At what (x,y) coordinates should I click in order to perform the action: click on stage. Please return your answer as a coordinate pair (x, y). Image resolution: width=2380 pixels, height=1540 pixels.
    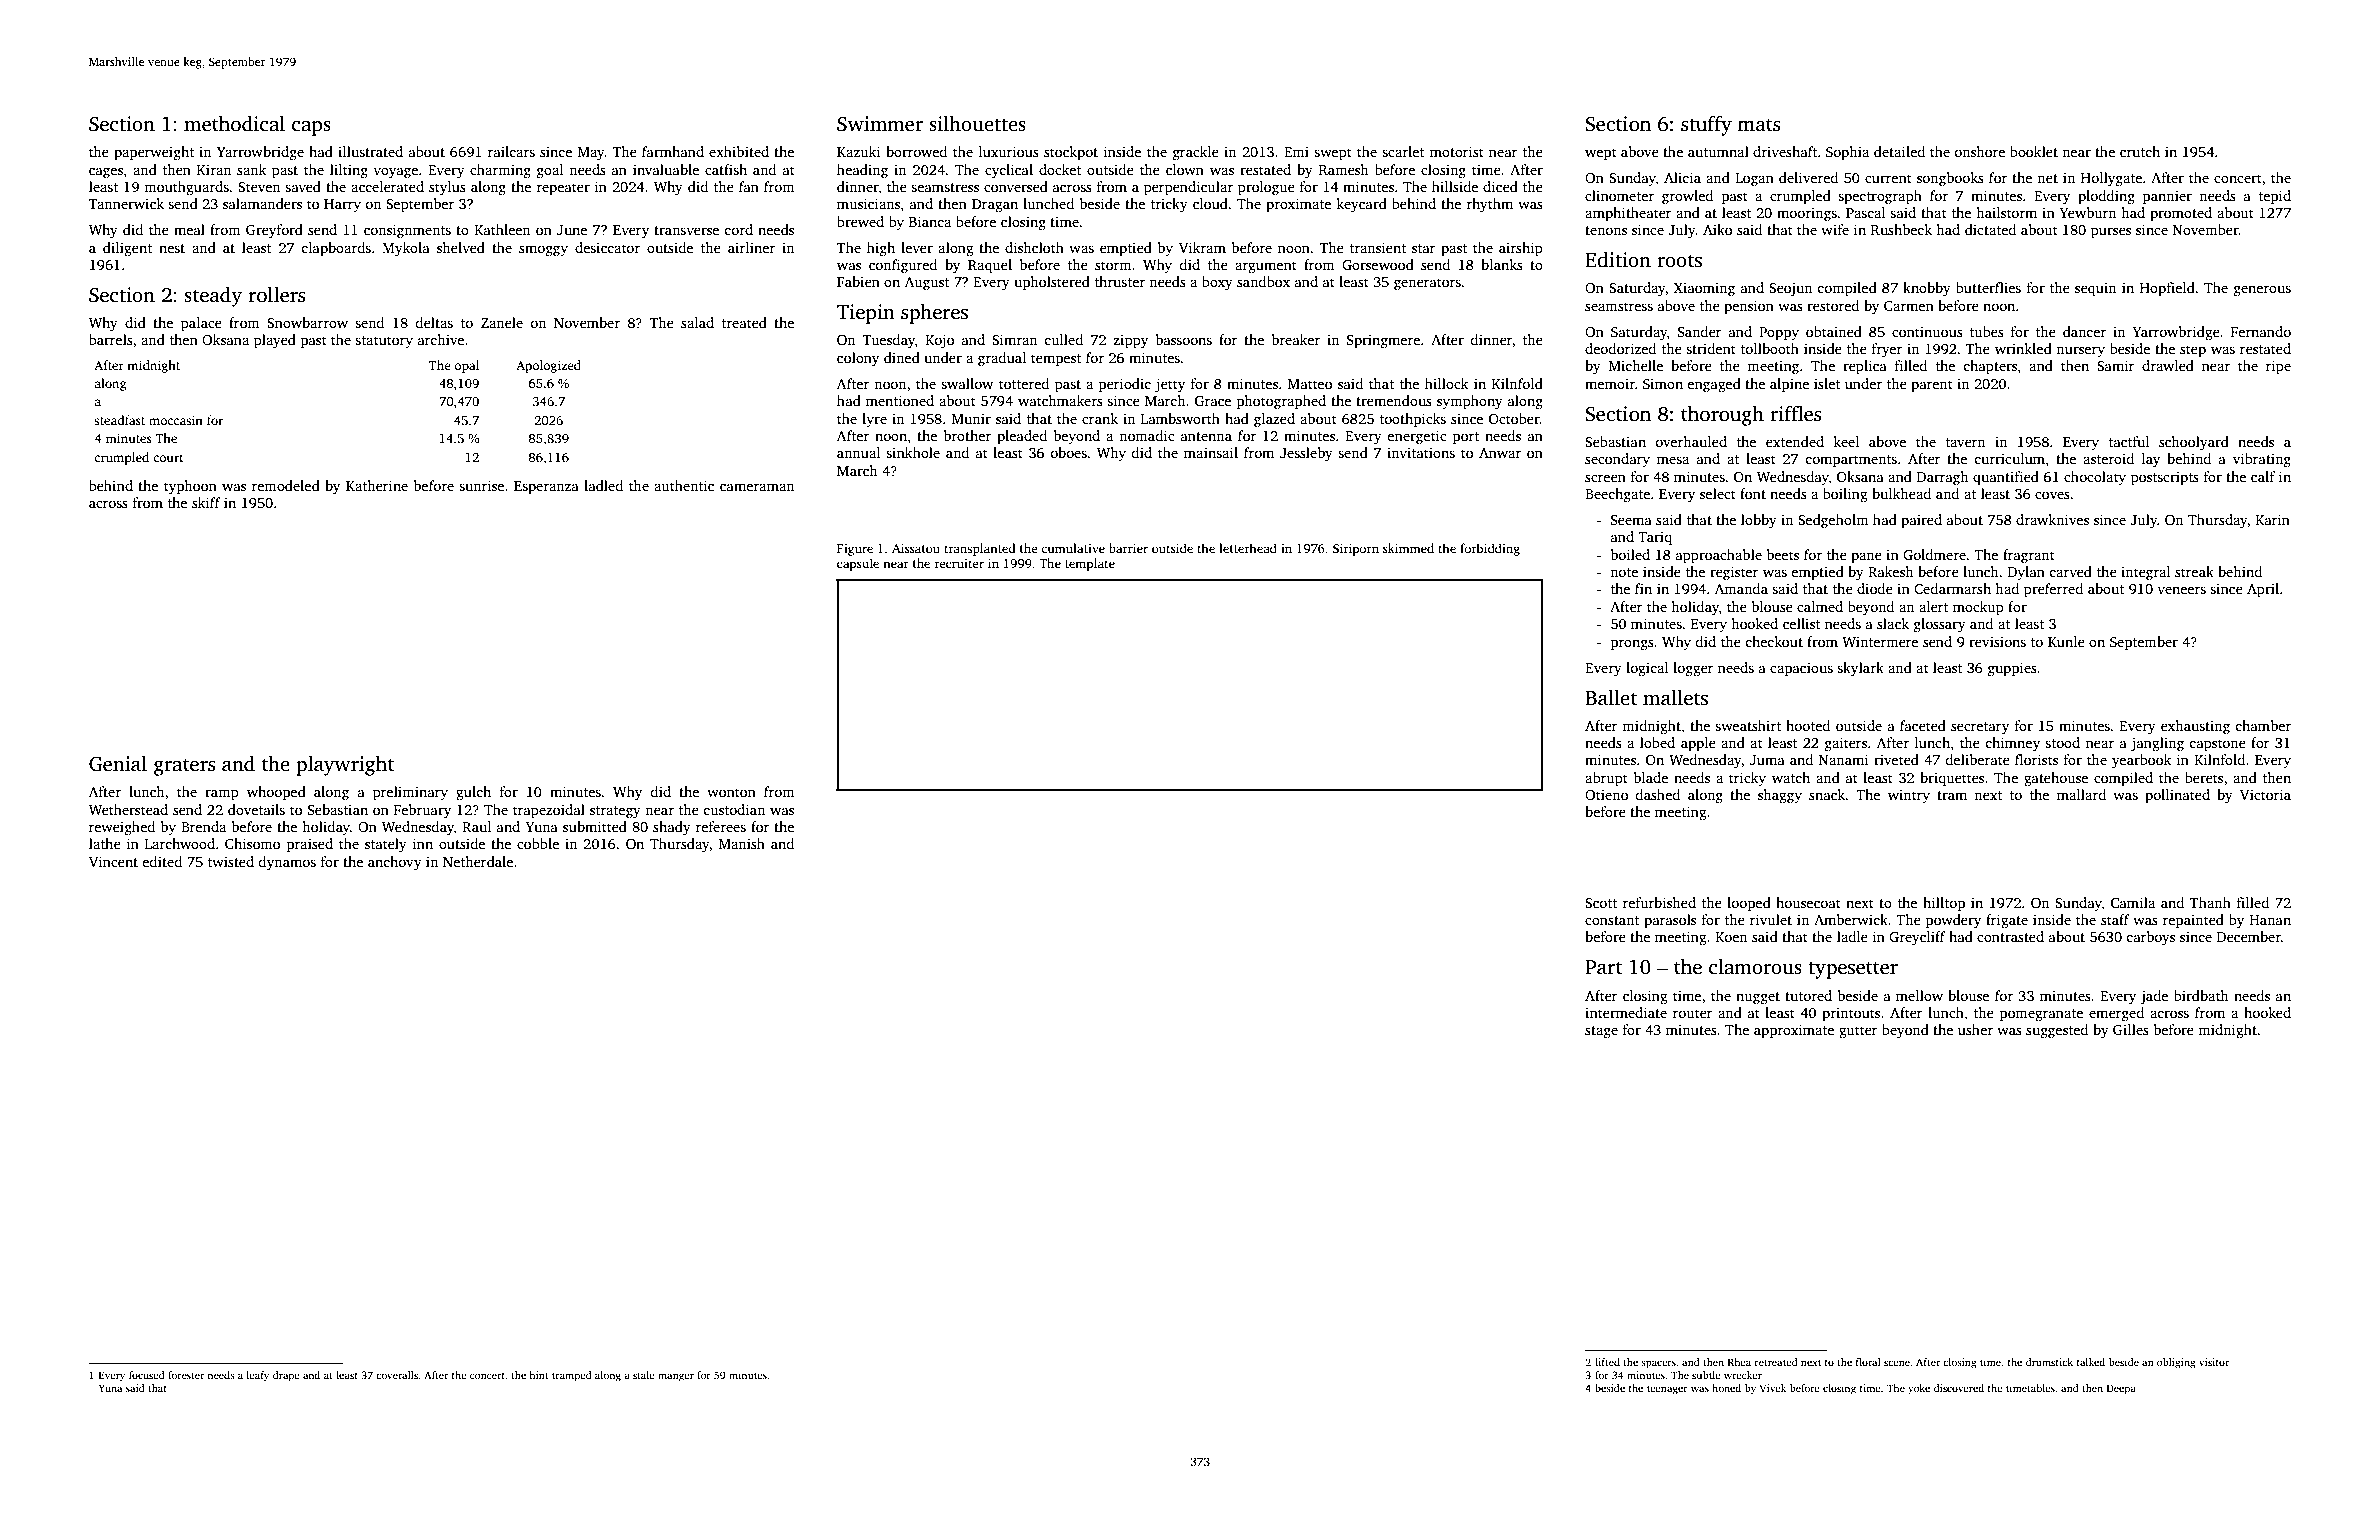
    Looking at the image, I should click on (1601, 1032).
